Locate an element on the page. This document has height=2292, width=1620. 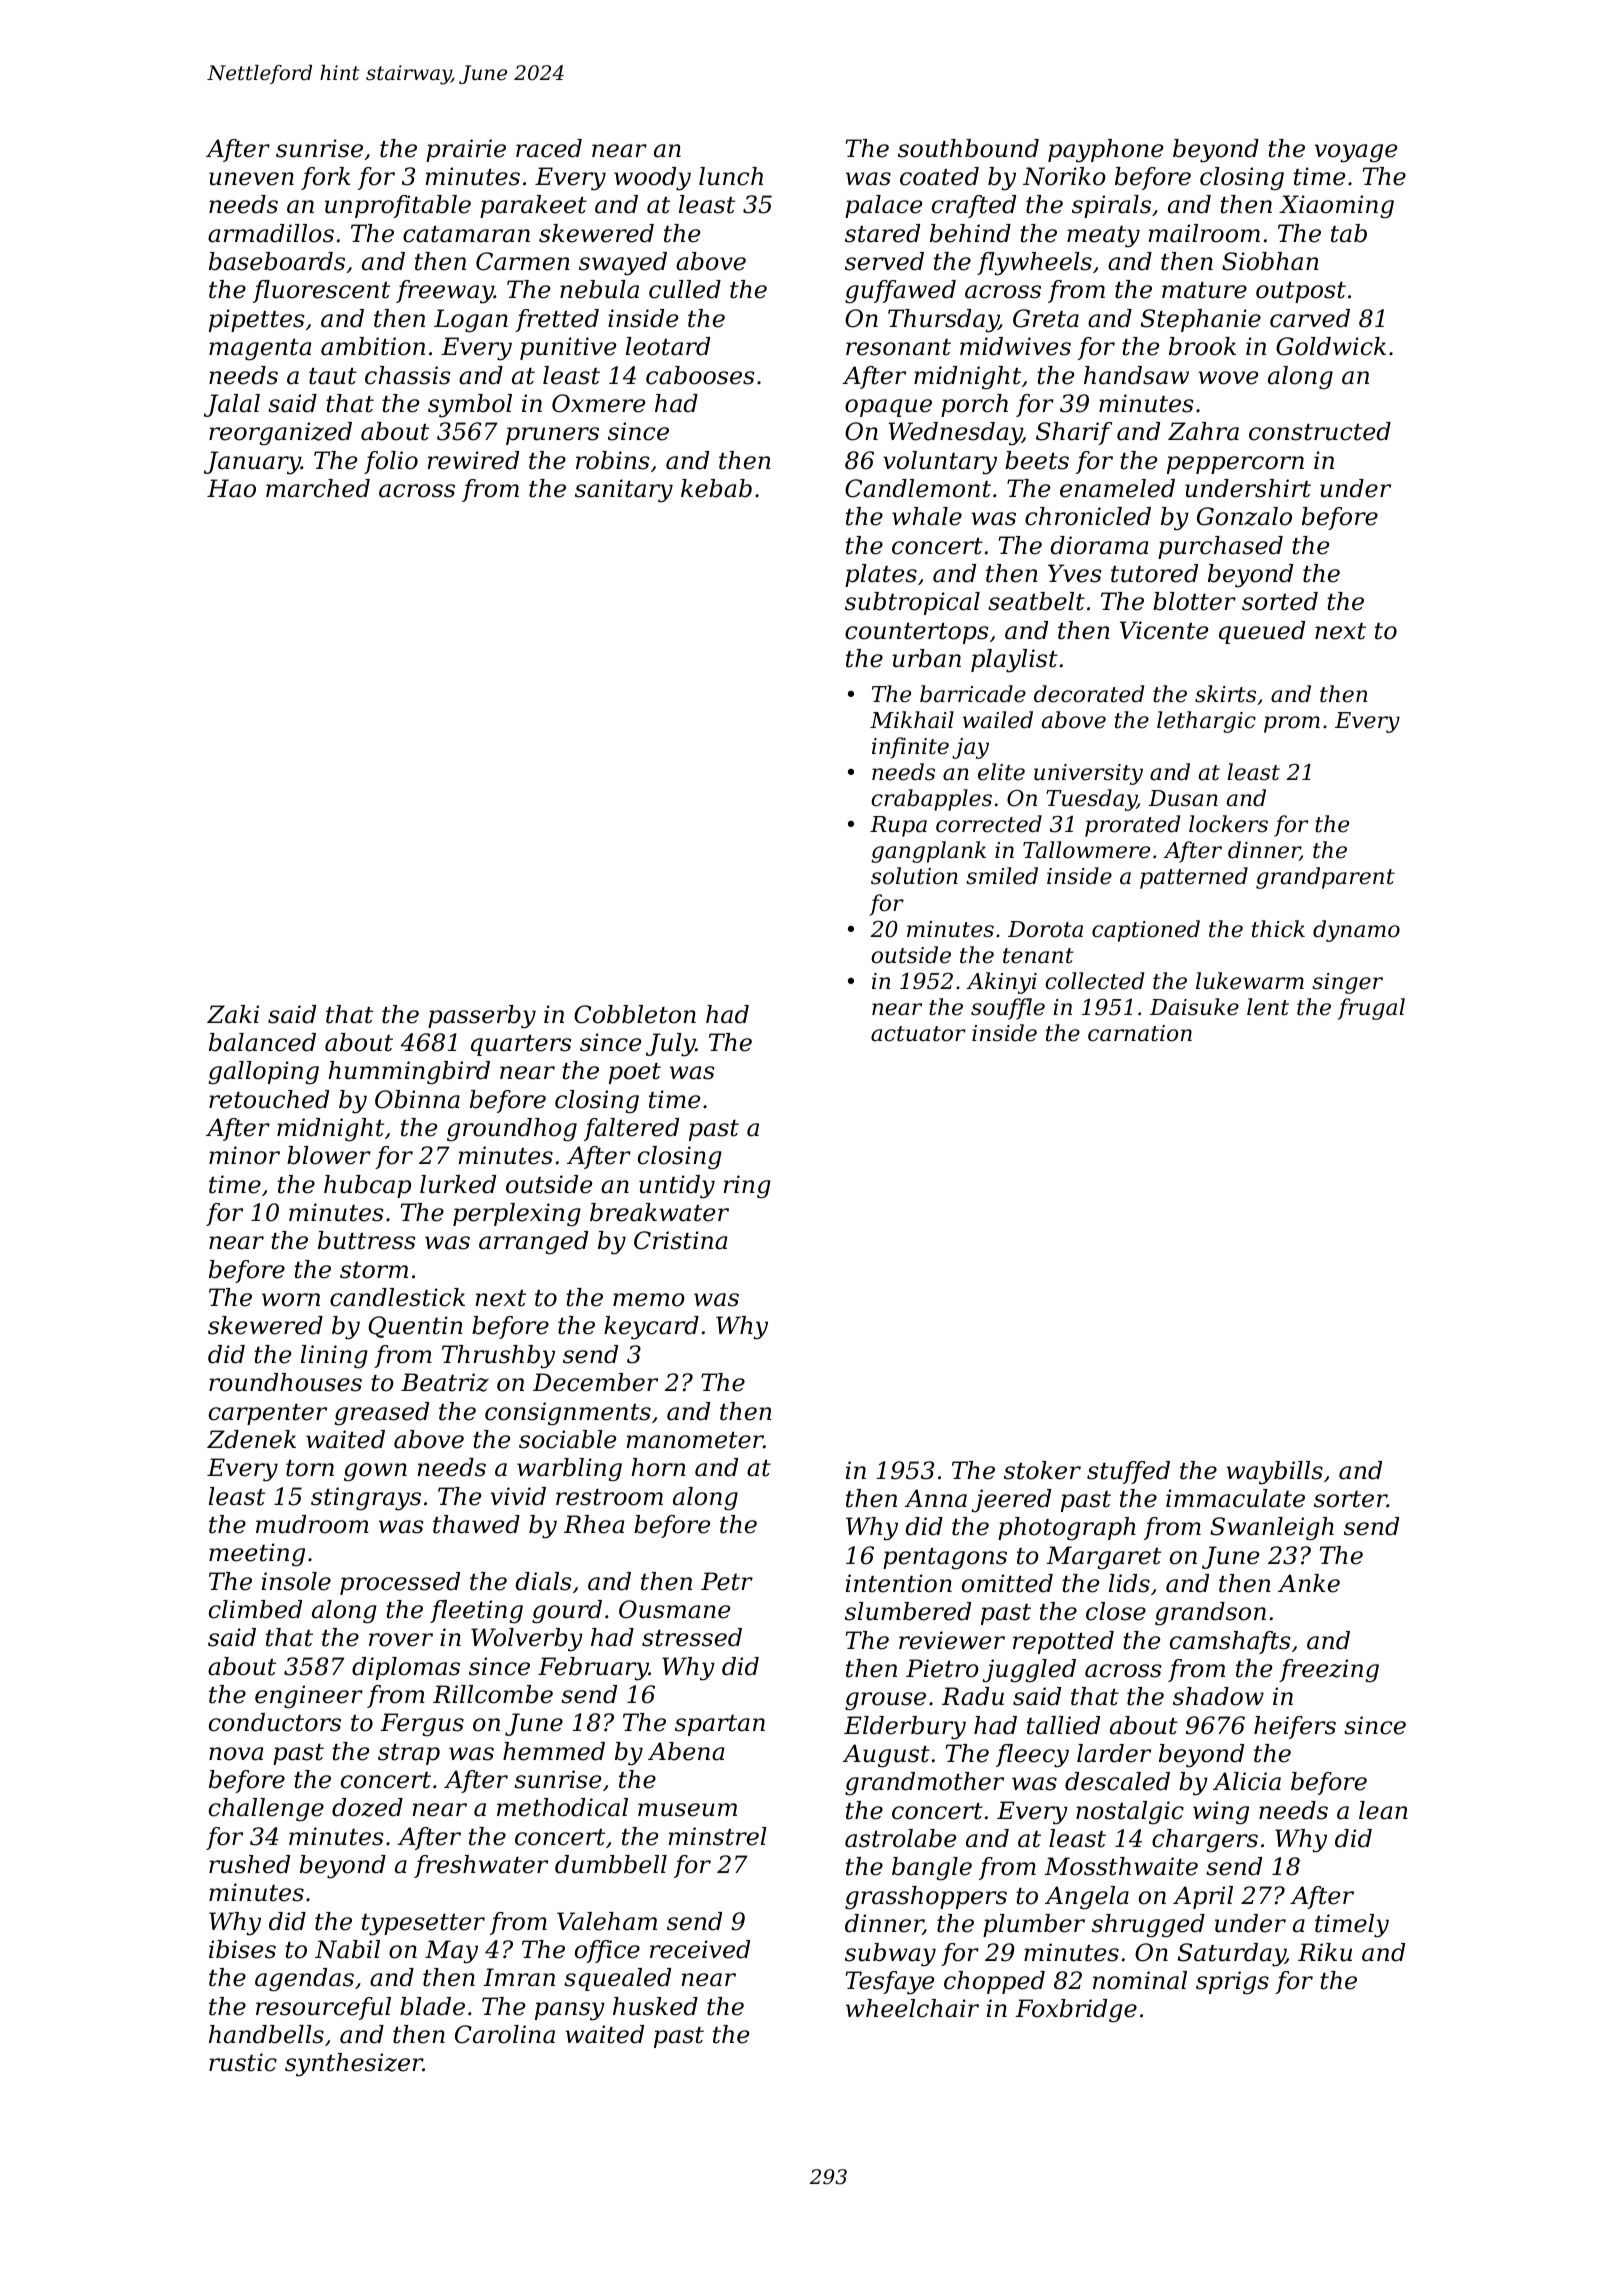
Candlemont is located at coordinates (918, 488).
